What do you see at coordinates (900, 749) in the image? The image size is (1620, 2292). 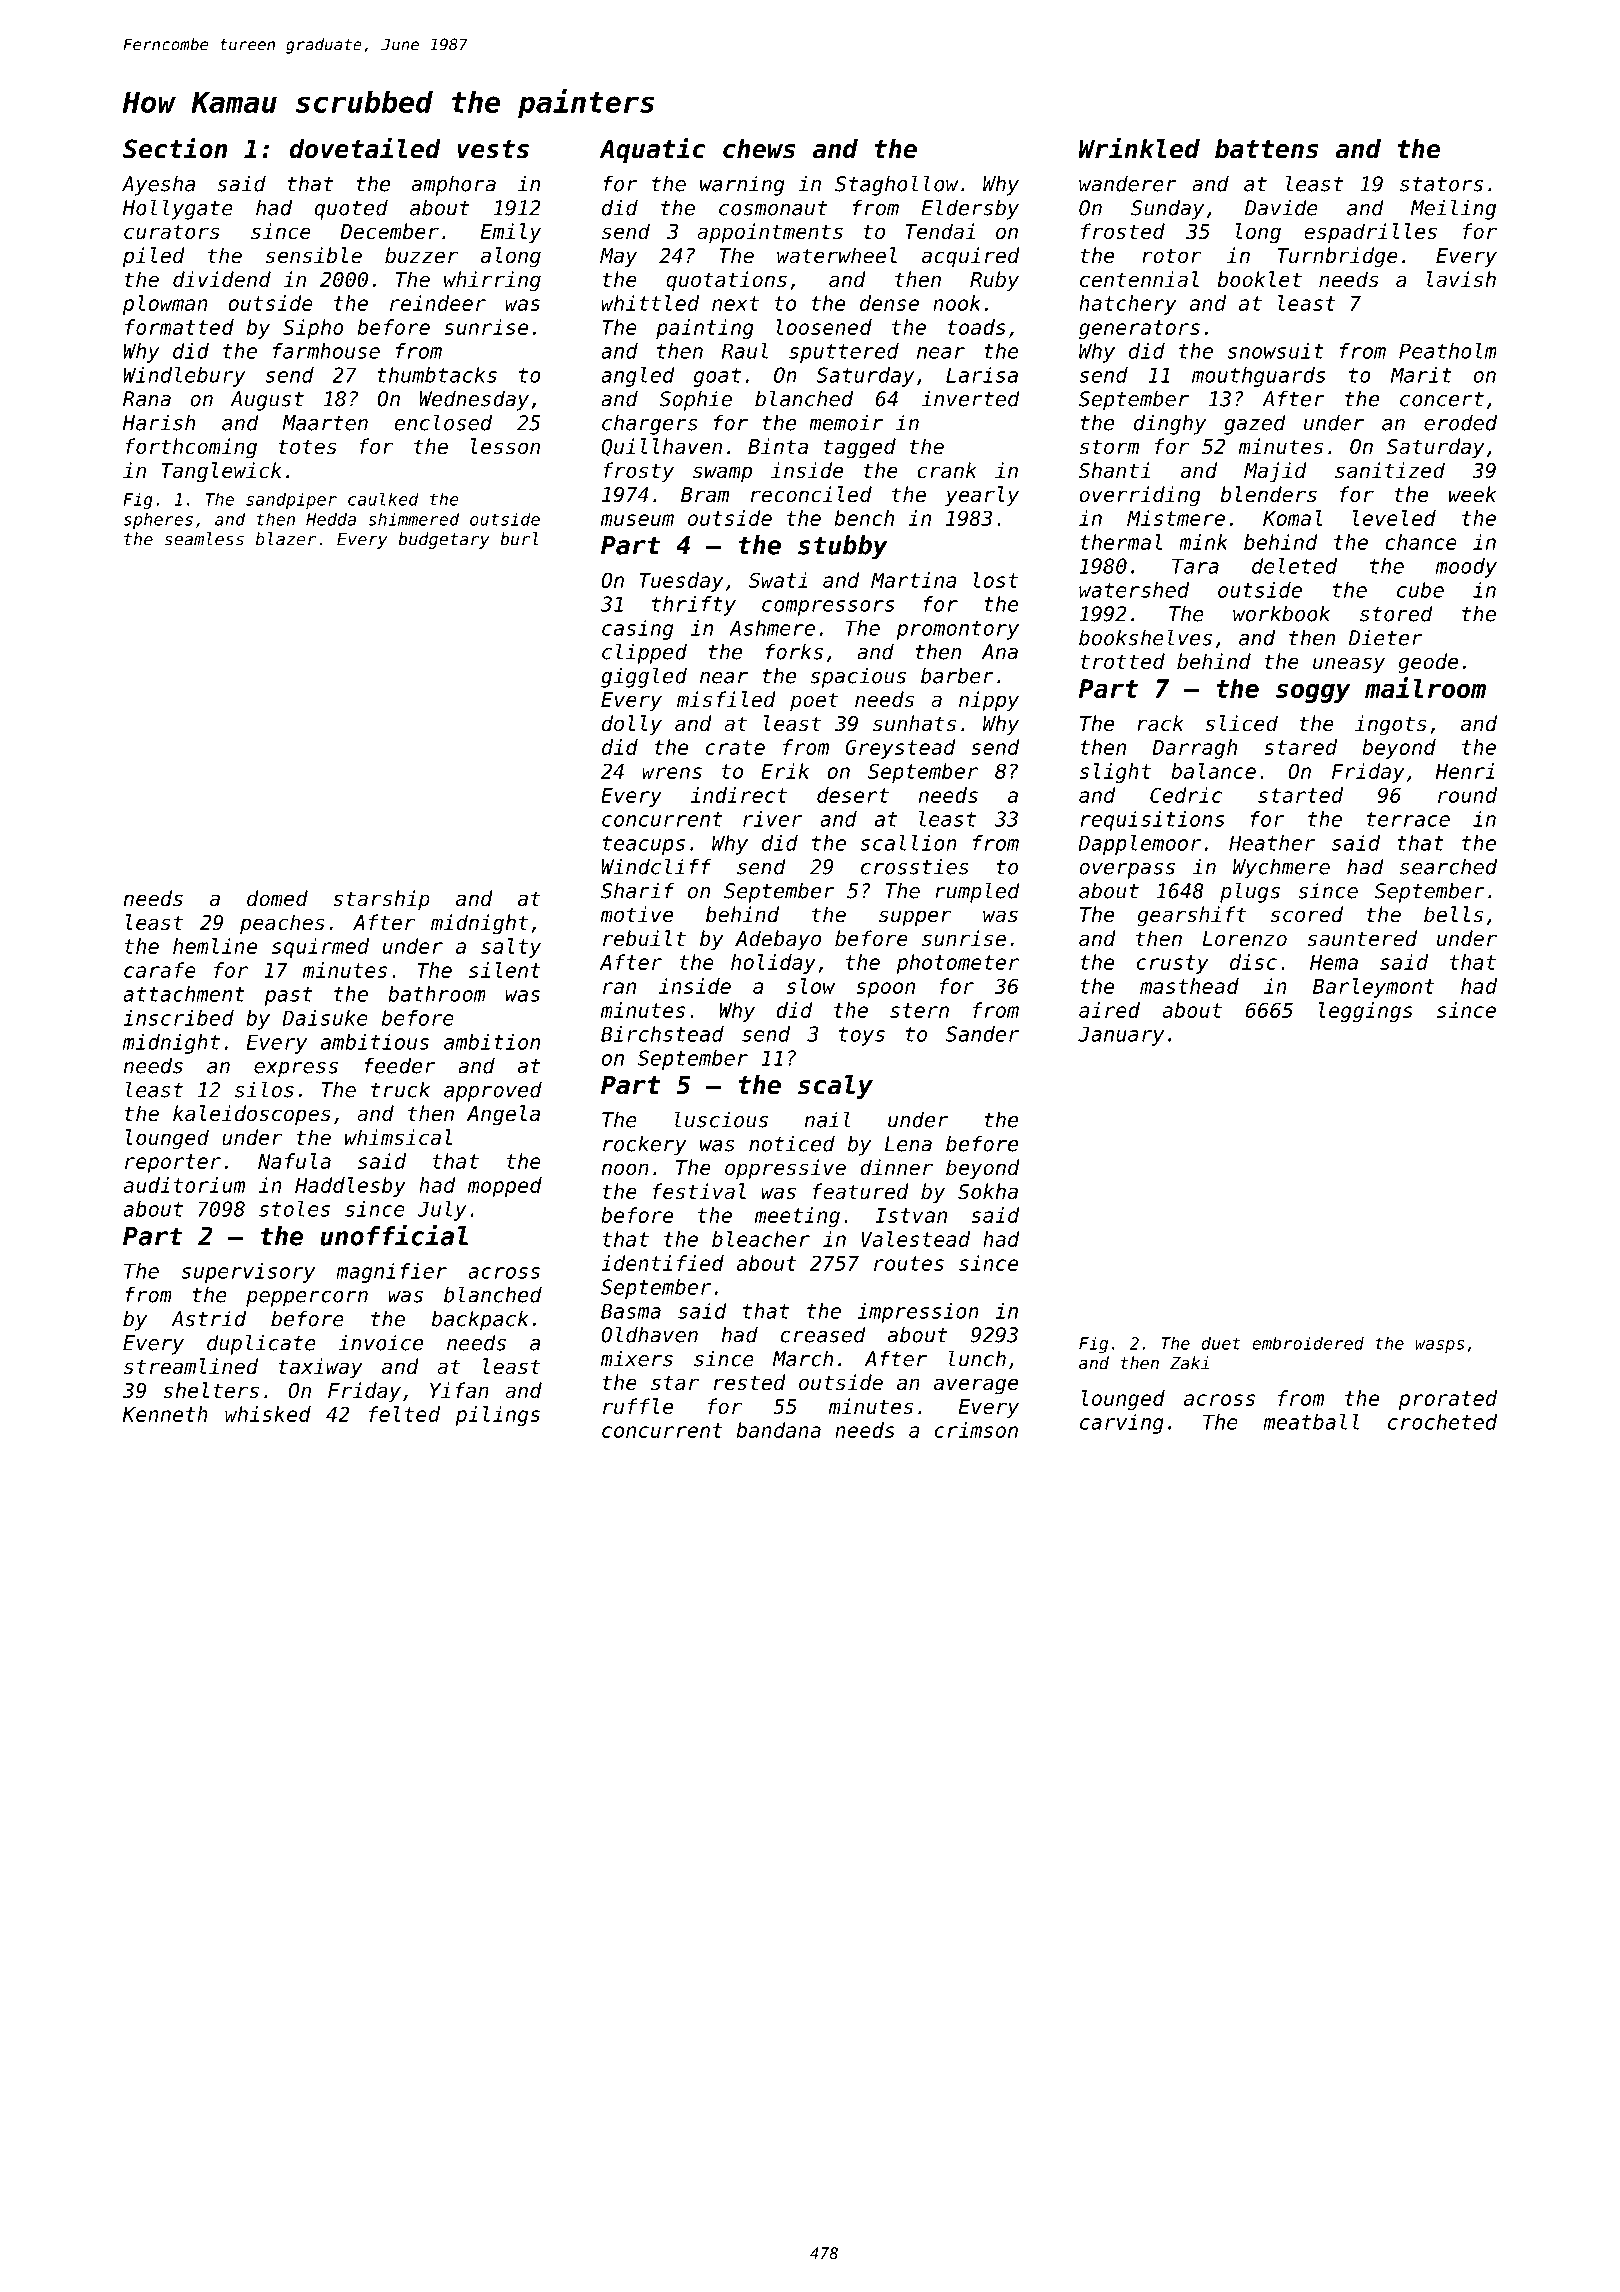 I see `Greystead` at bounding box center [900, 749].
